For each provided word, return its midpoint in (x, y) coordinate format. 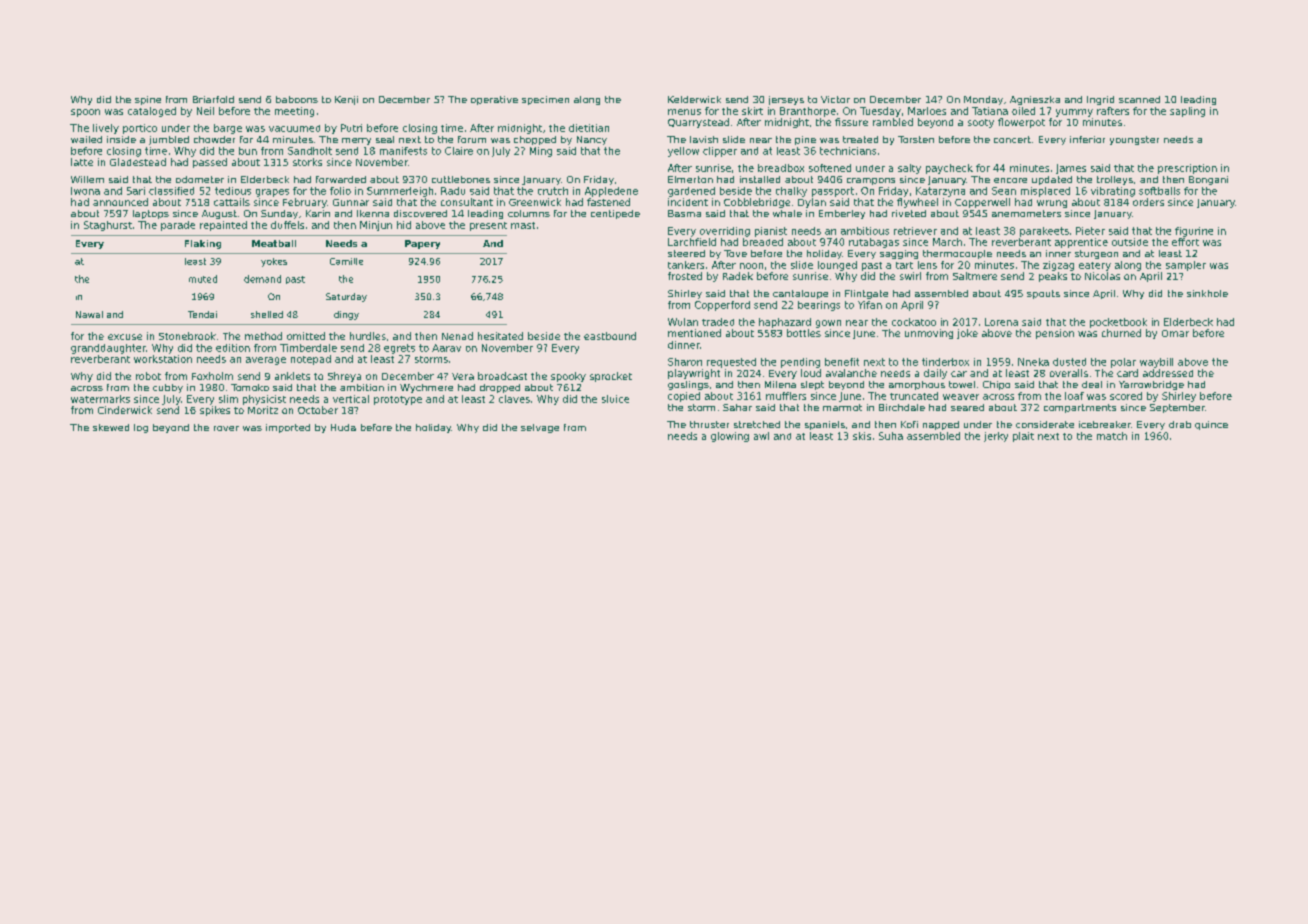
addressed (1168, 373)
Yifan (870, 305)
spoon (85, 113)
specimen (545, 100)
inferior (1087, 139)
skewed (111, 427)
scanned (1139, 99)
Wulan (683, 322)
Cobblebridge (757, 203)
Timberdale (308, 348)
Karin (318, 213)
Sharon (685, 362)
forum (472, 139)
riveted (909, 213)
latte (82, 162)
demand (262, 279)
